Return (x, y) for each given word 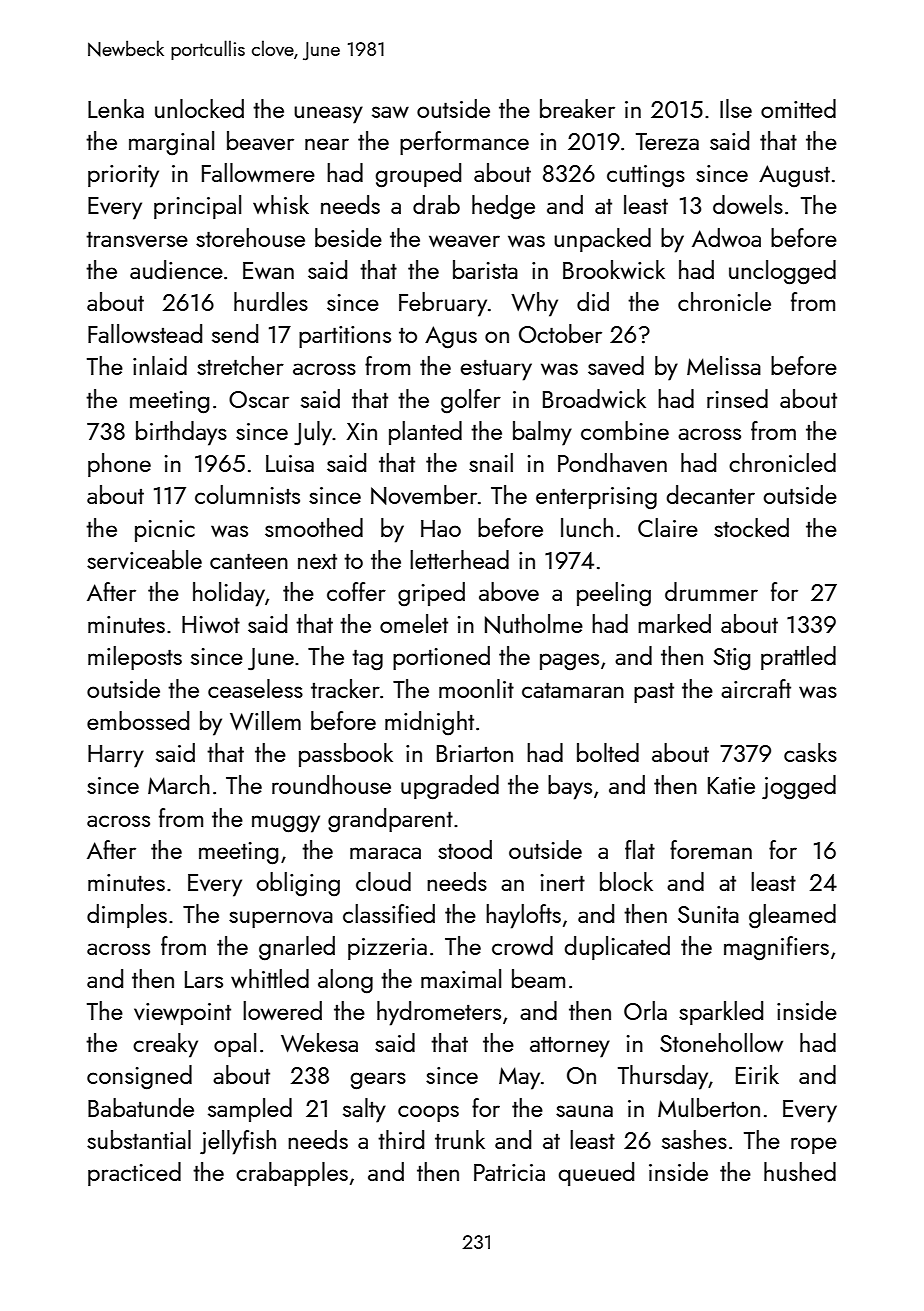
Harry (116, 756)
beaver (260, 140)
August (794, 176)
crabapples (292, 1174)
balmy (542, 433)
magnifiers (776, 948)
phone (119, 465)
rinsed (737, 398)
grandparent (390, 820)
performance (464, 143)
